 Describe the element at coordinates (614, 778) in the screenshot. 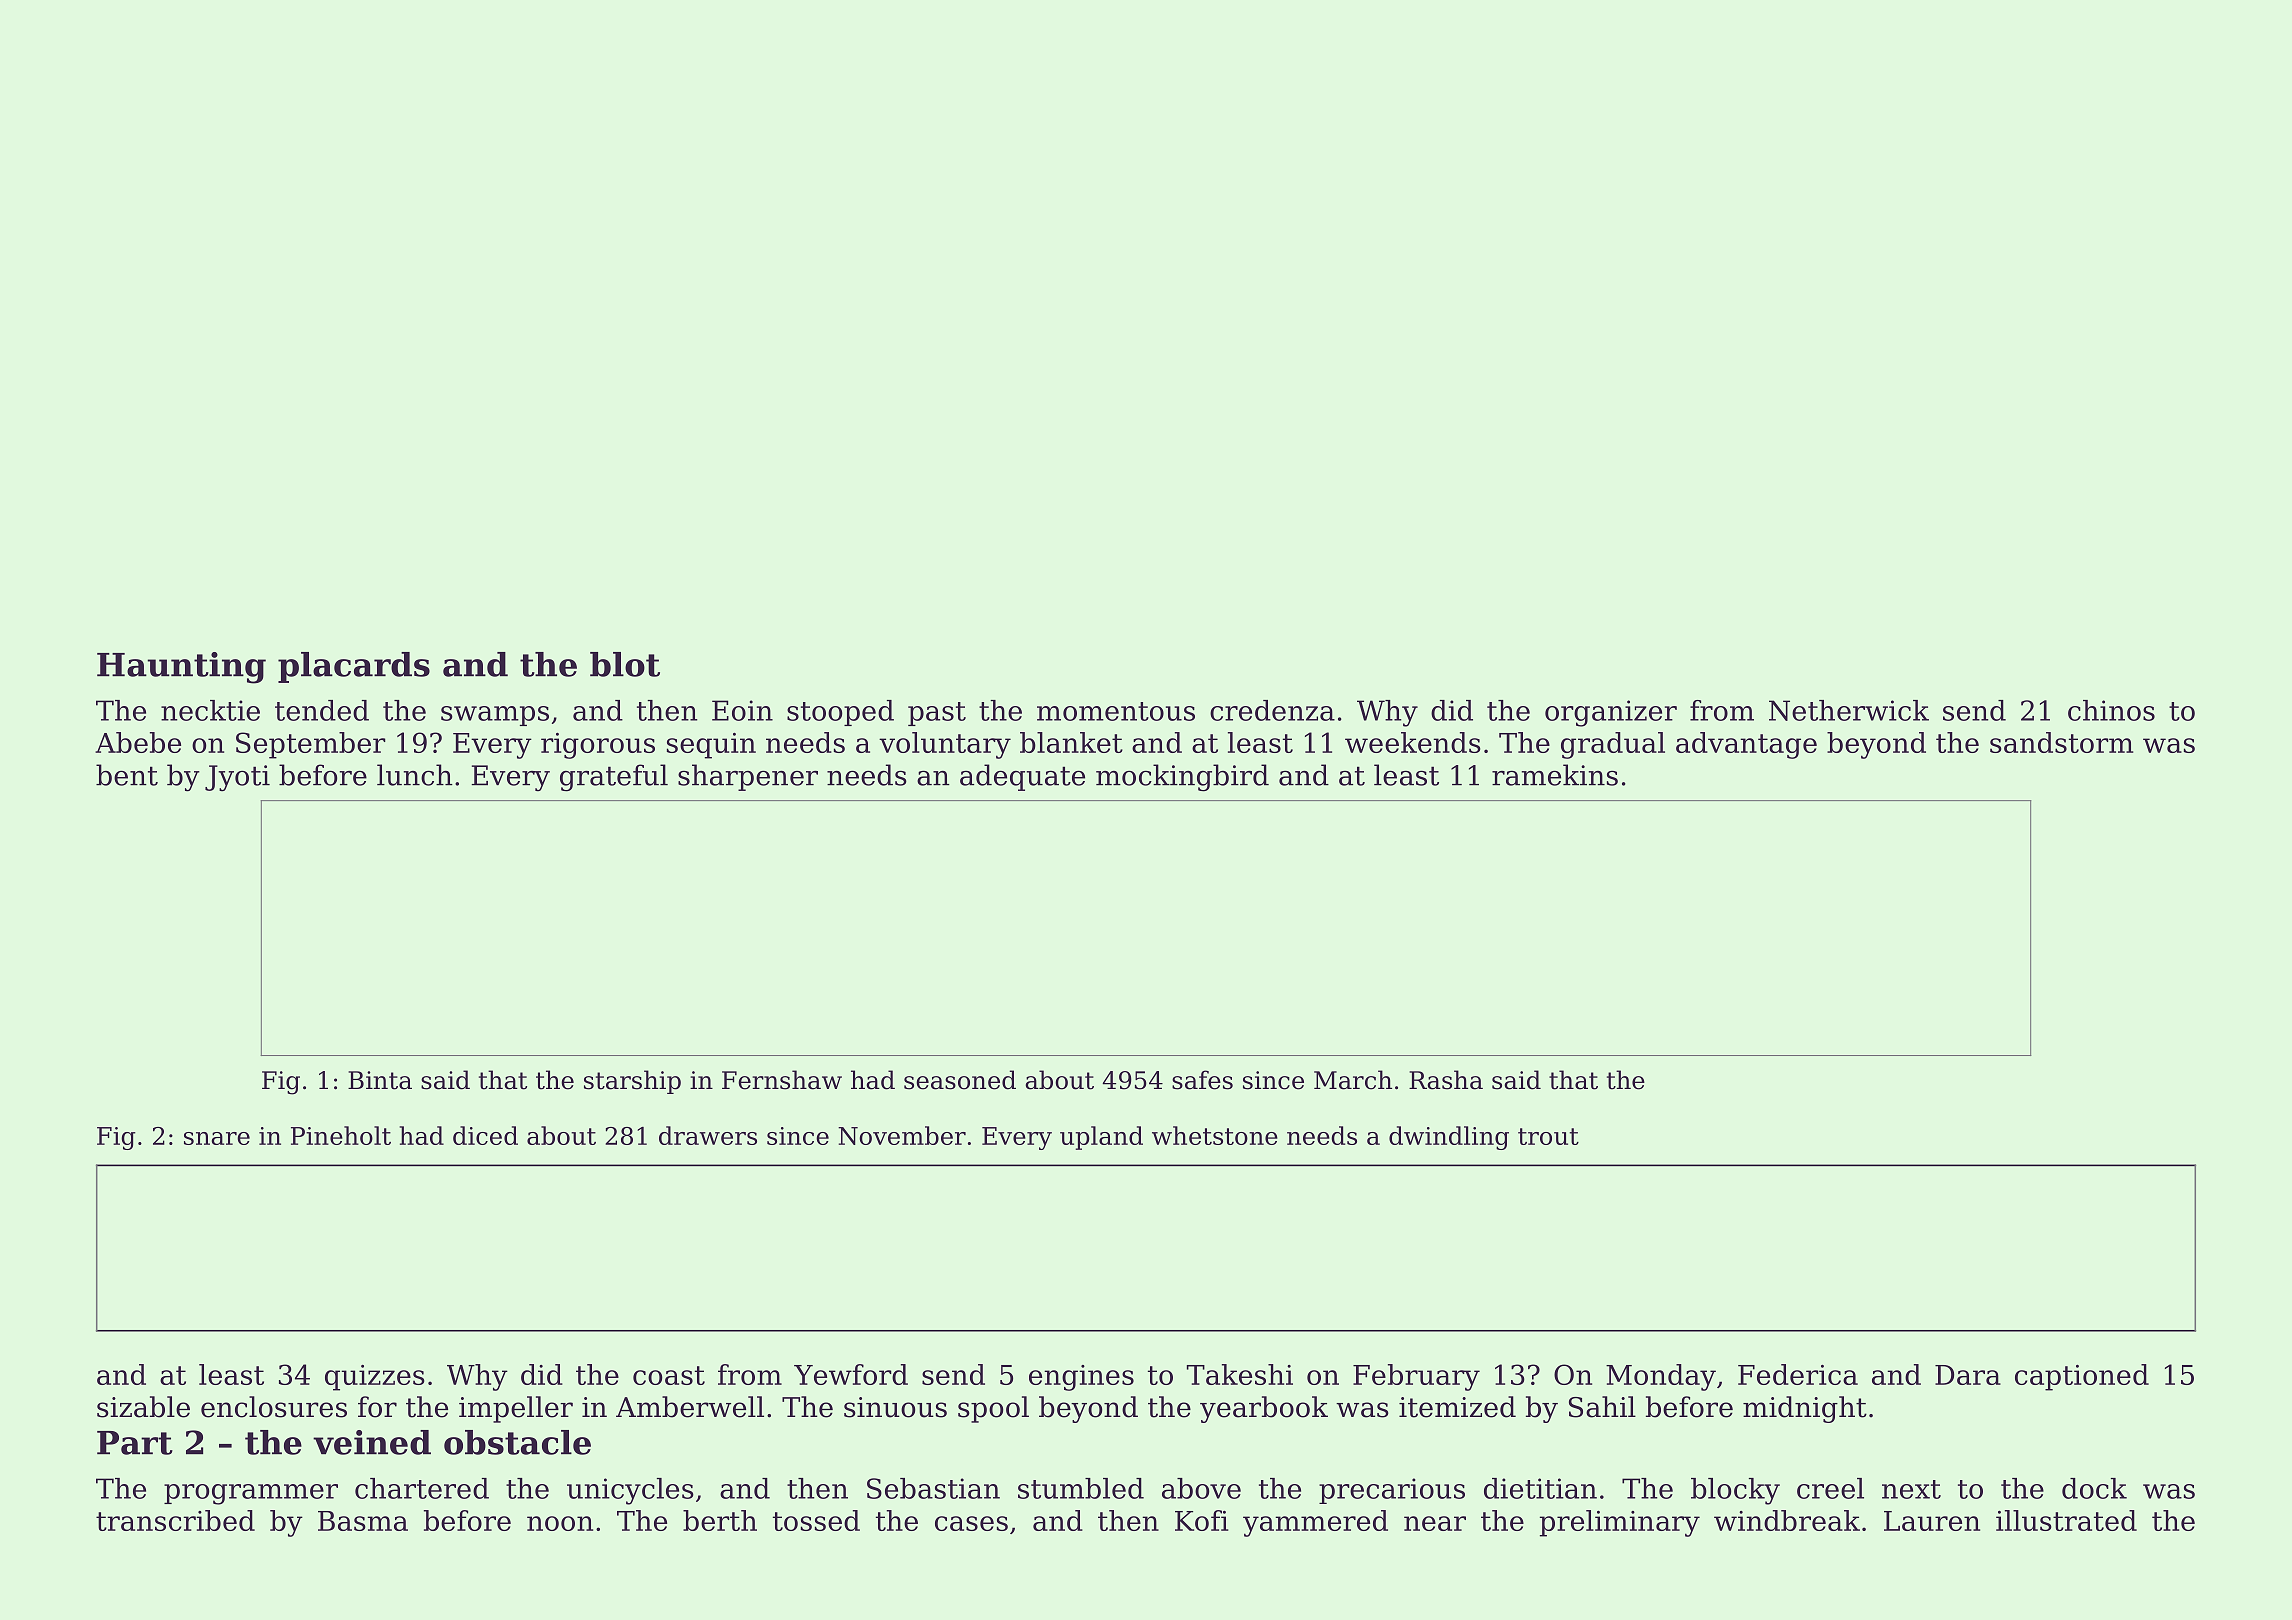

I see `grateful` at that location.
